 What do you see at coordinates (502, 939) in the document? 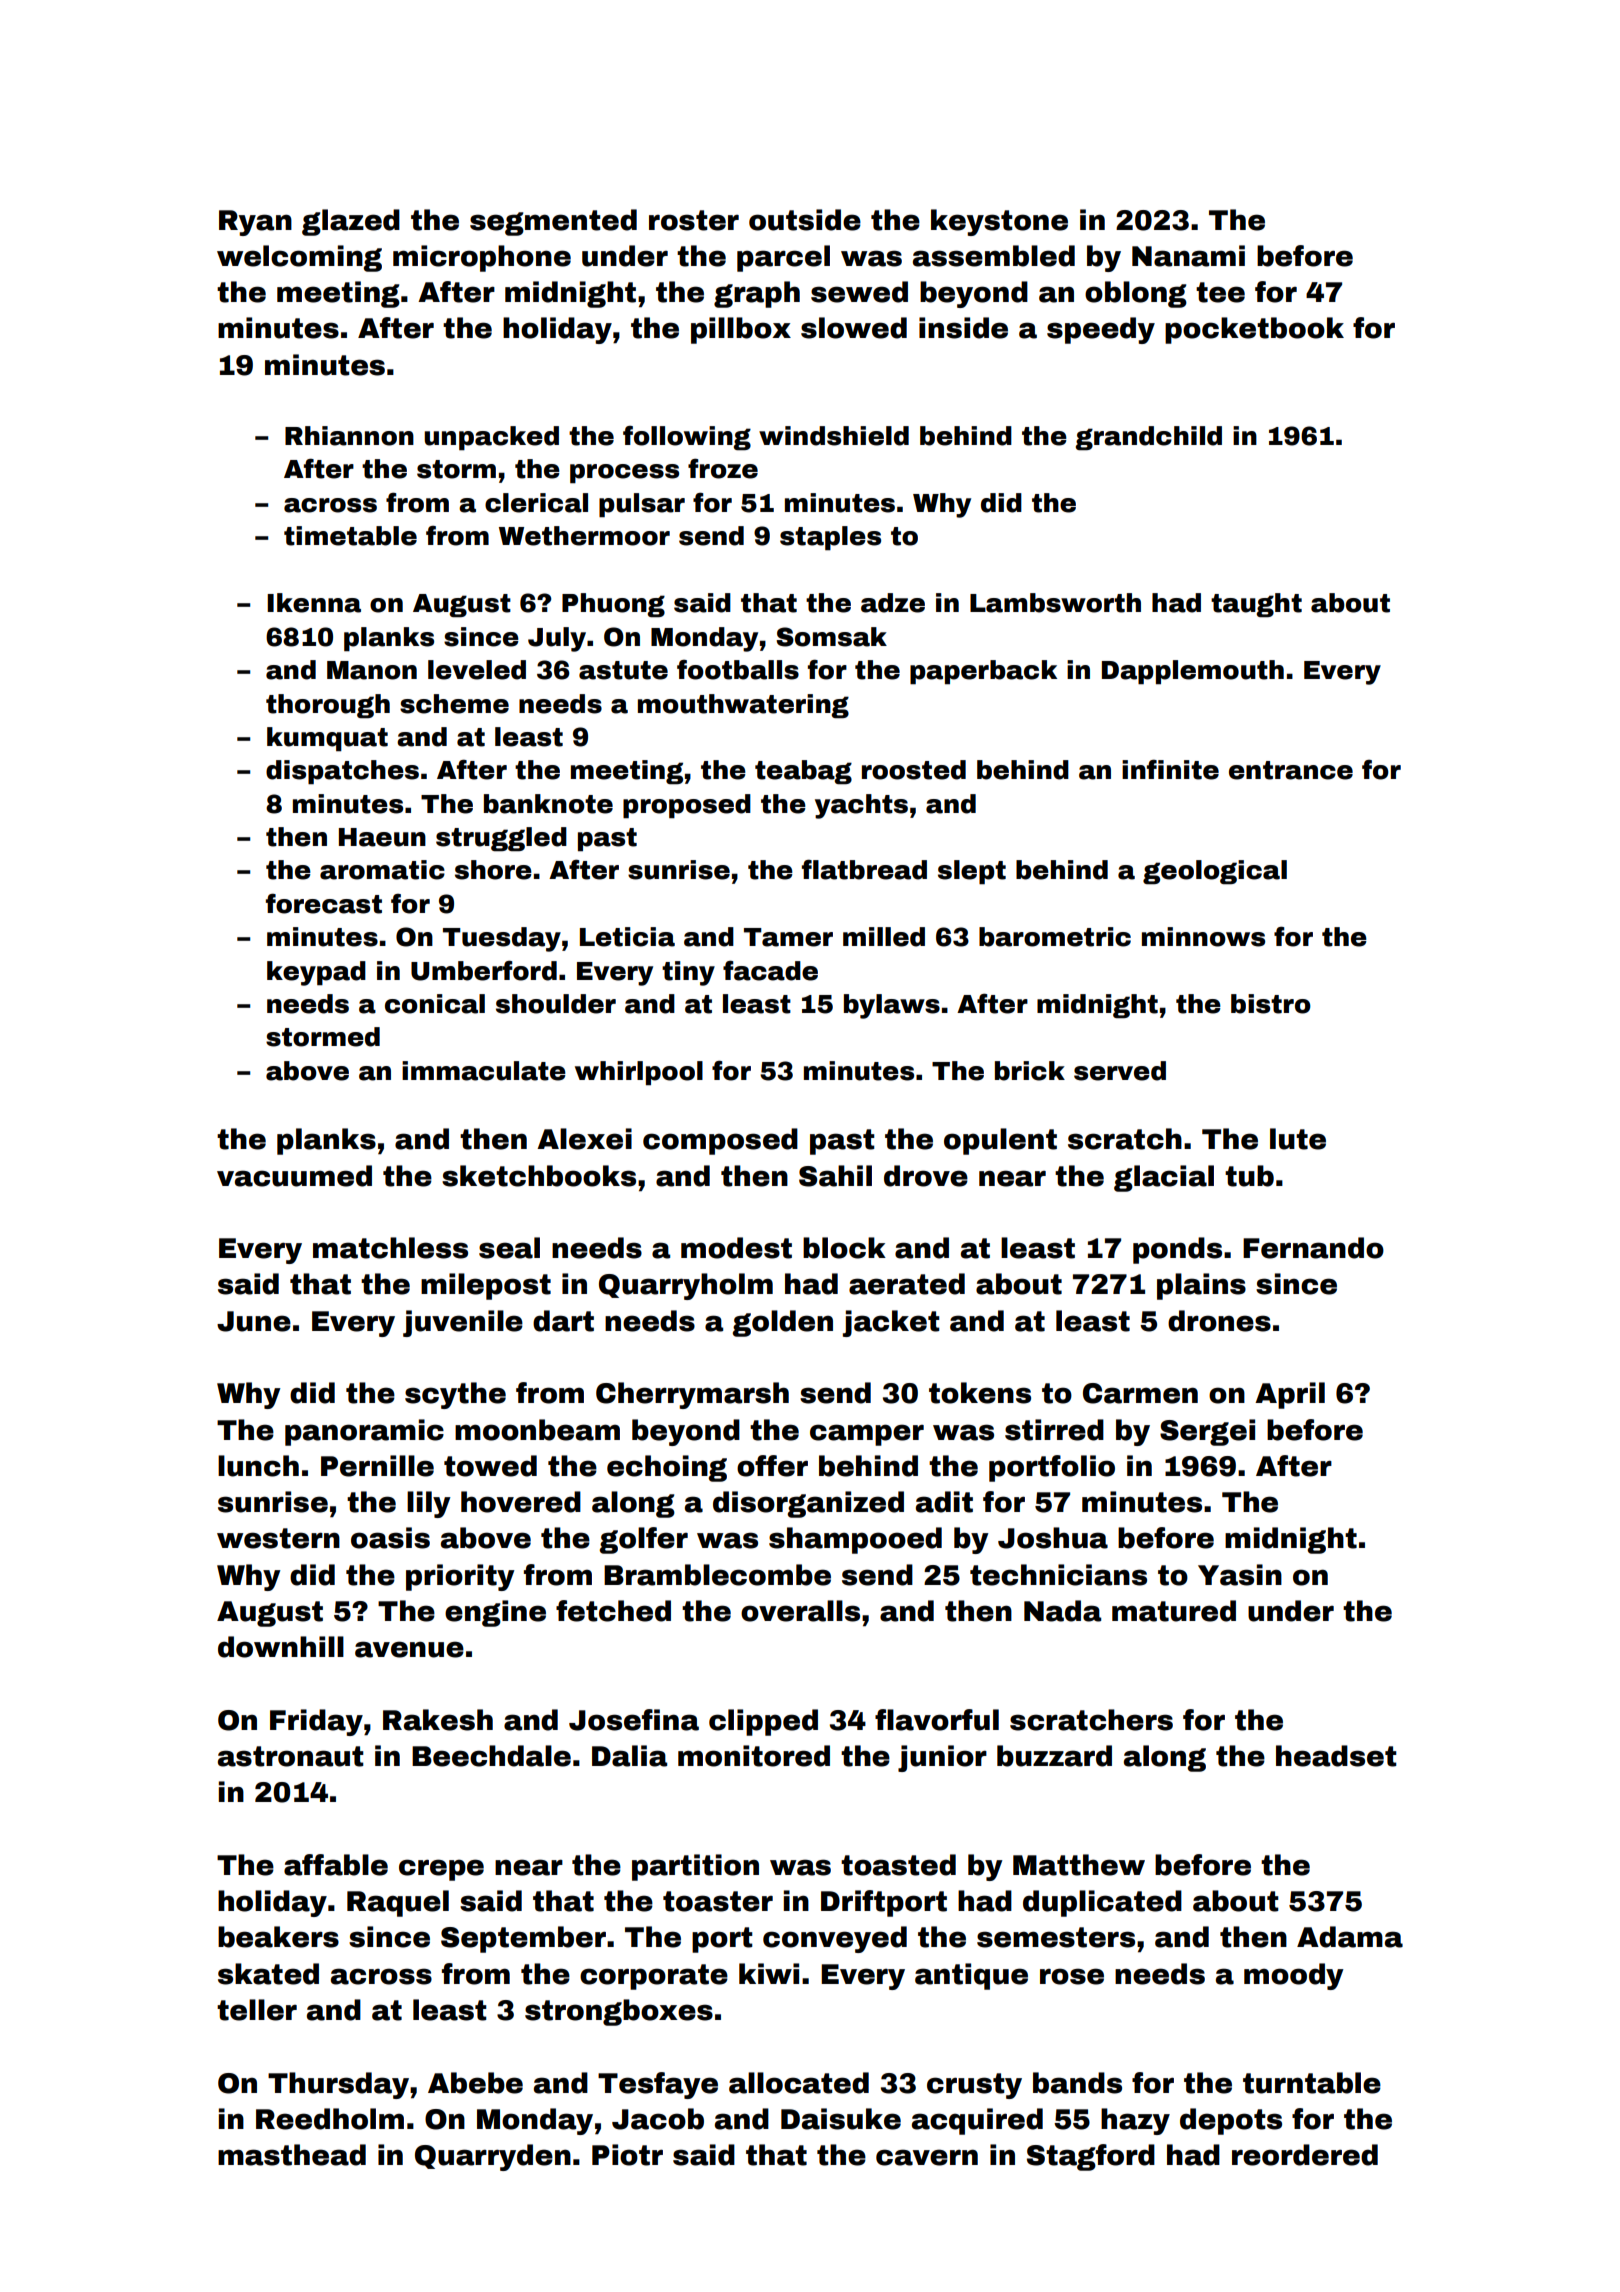
I see `Tuesday` at bounding box center [502, 939].
